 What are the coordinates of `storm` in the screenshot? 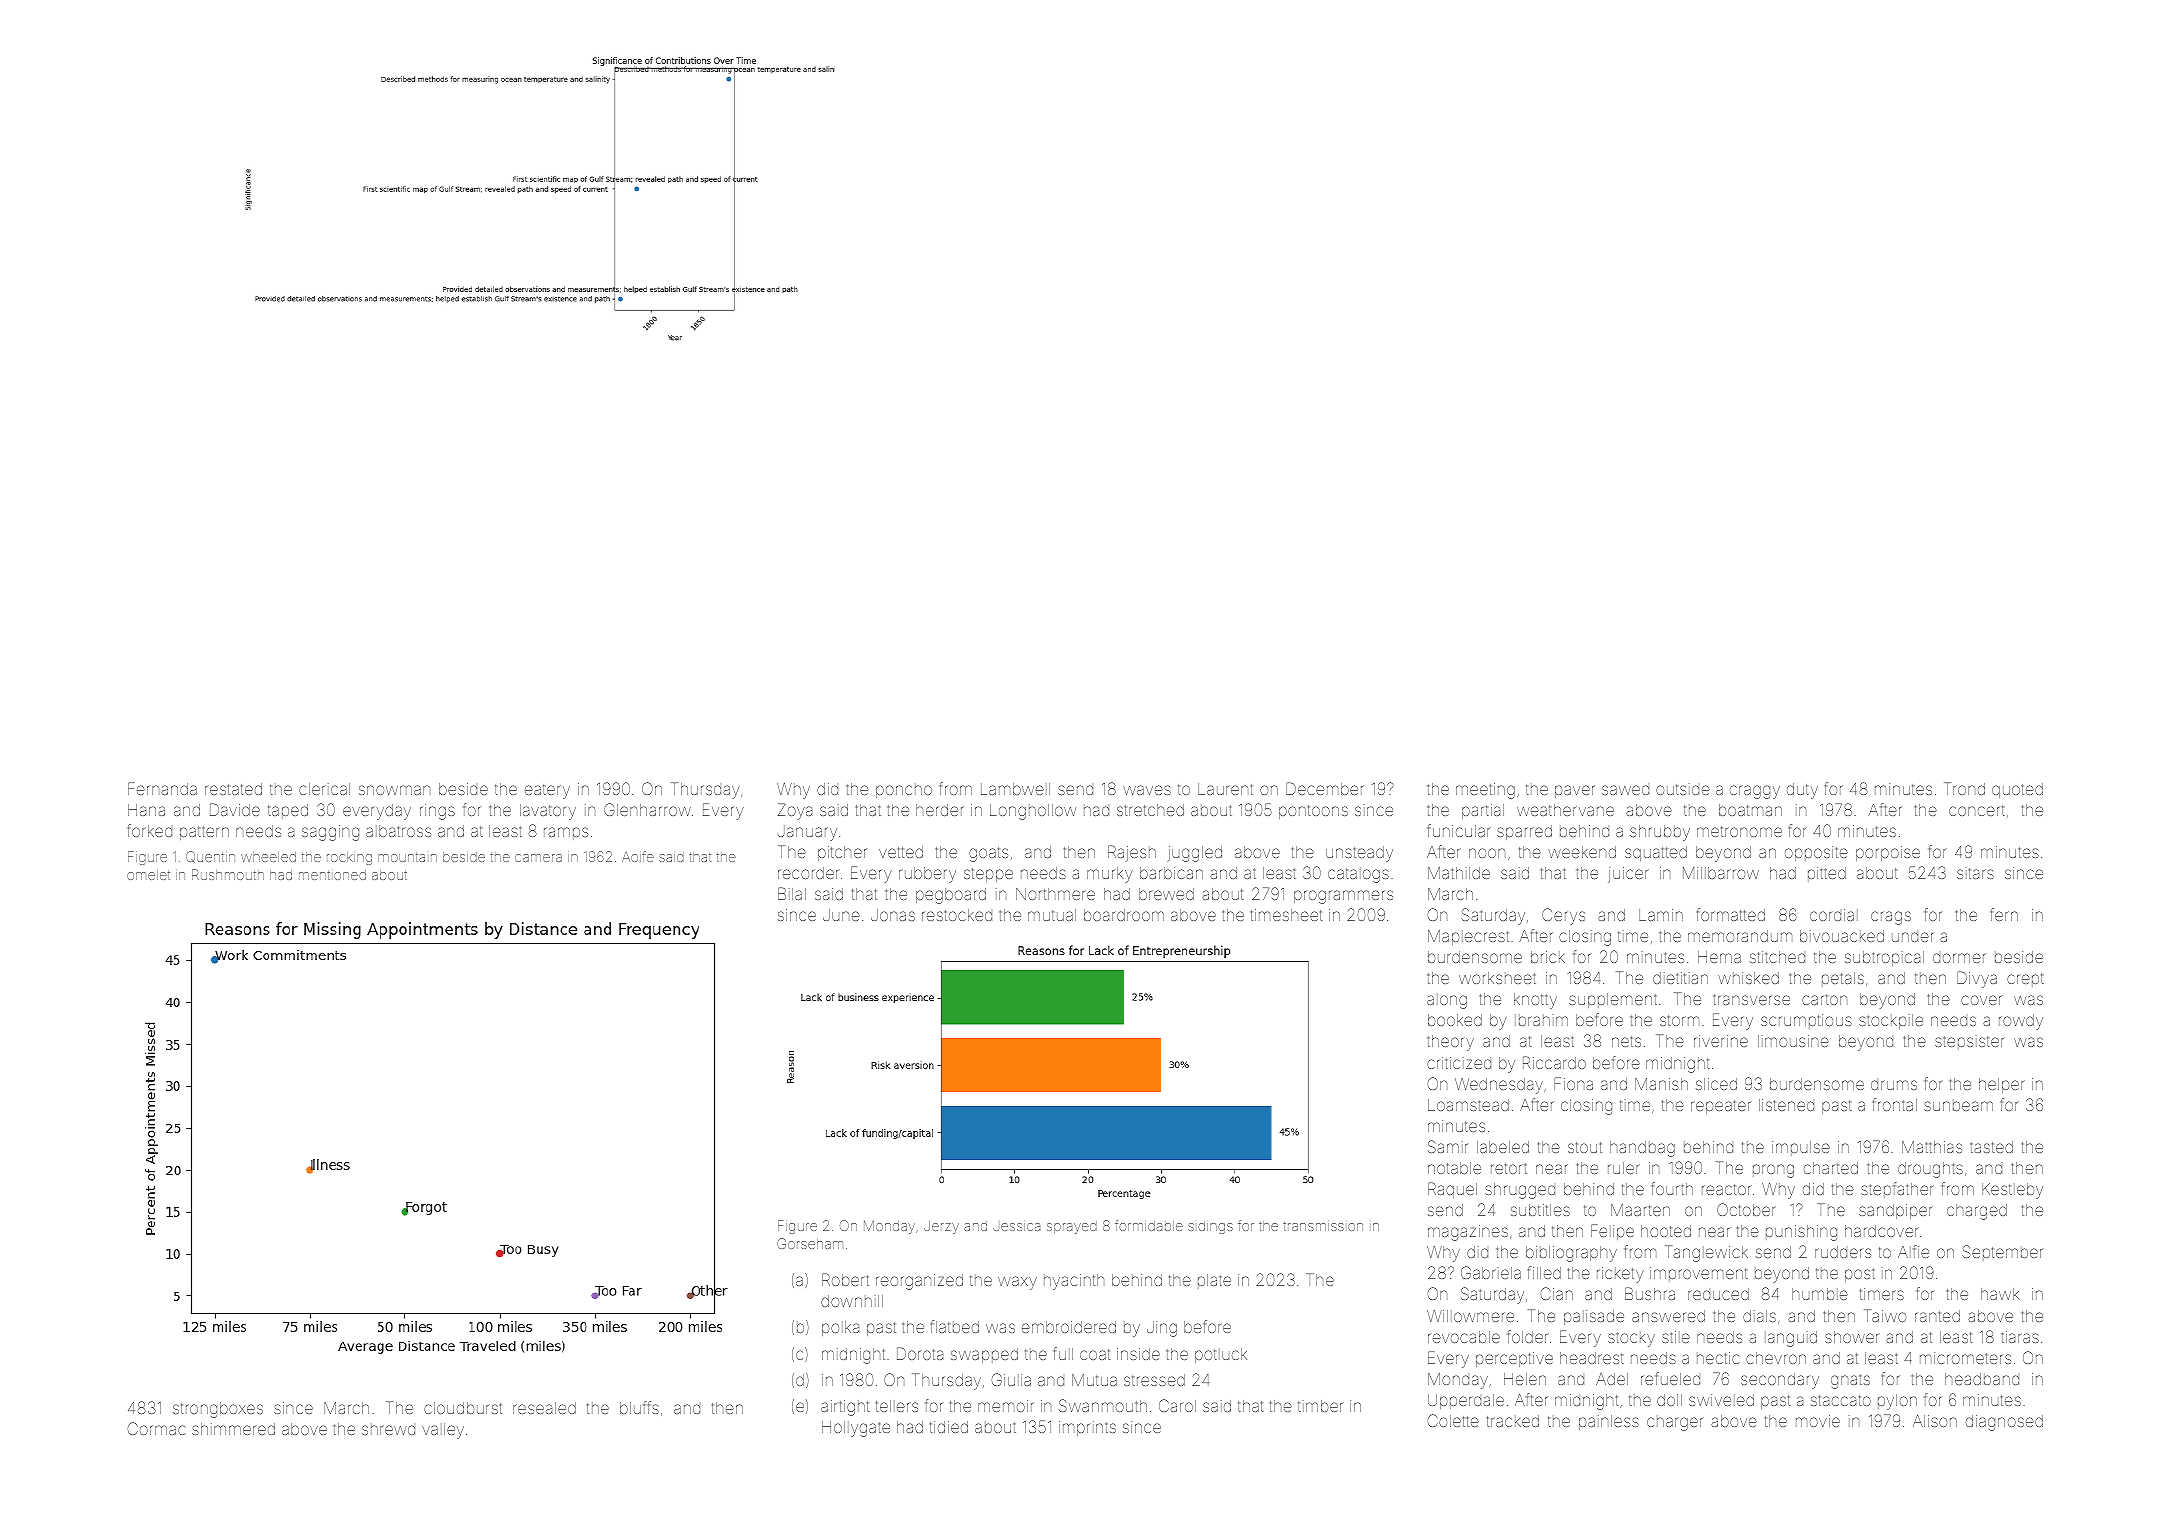 It's located at (1679, 1020).
